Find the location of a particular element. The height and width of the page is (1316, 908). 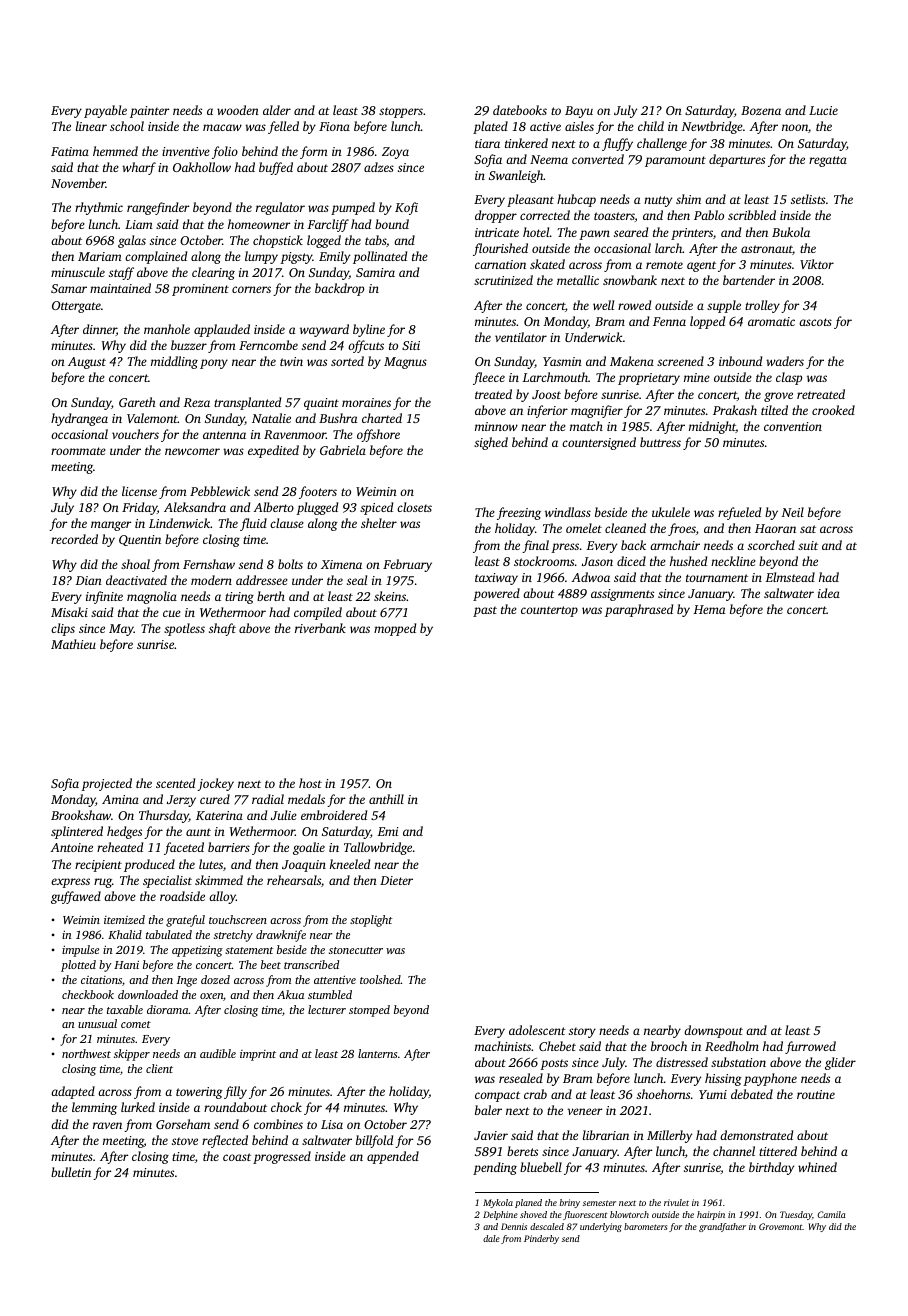

Hema is located at coordinates (709, 609).
